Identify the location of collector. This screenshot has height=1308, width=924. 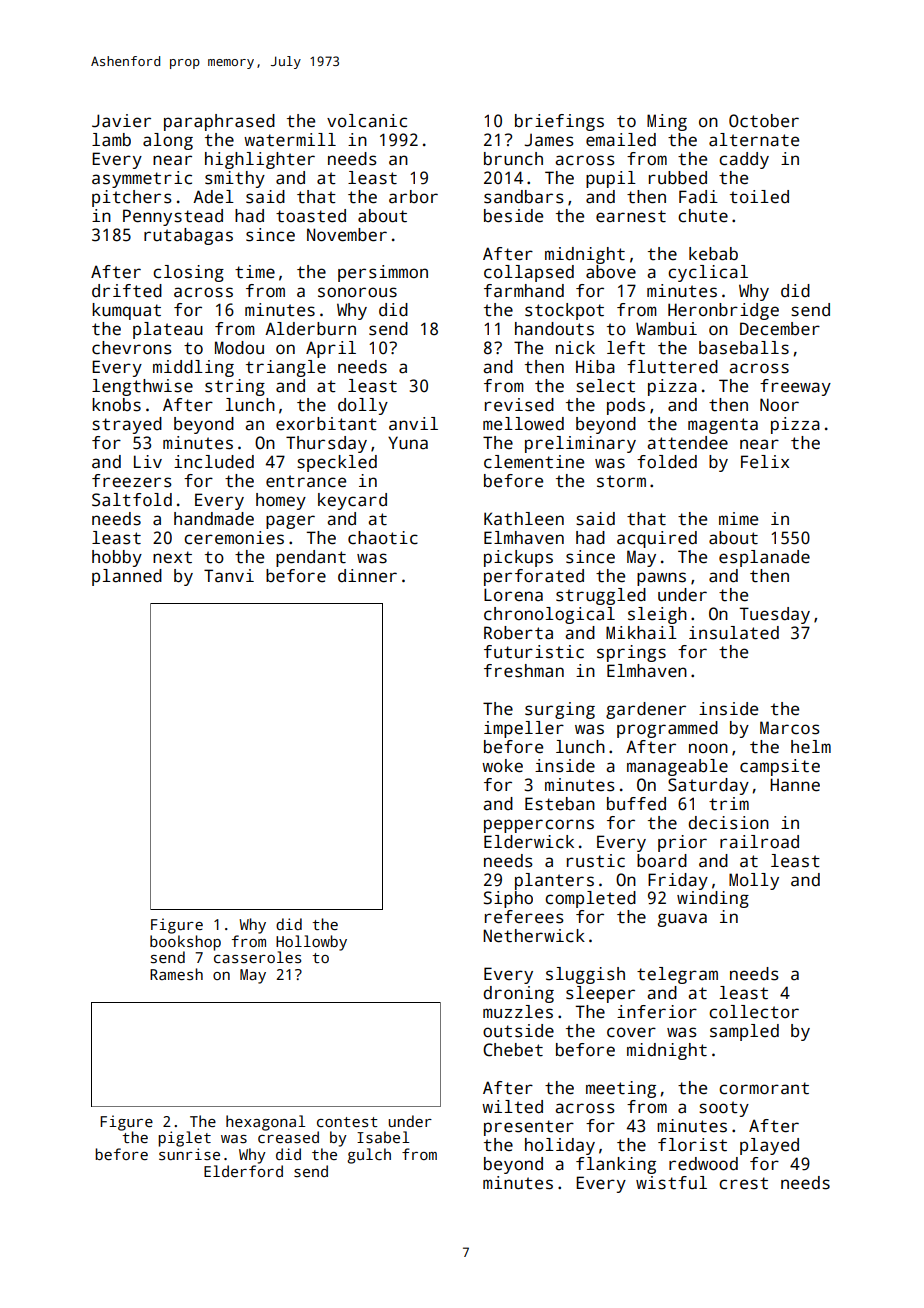
(754, 1012).
